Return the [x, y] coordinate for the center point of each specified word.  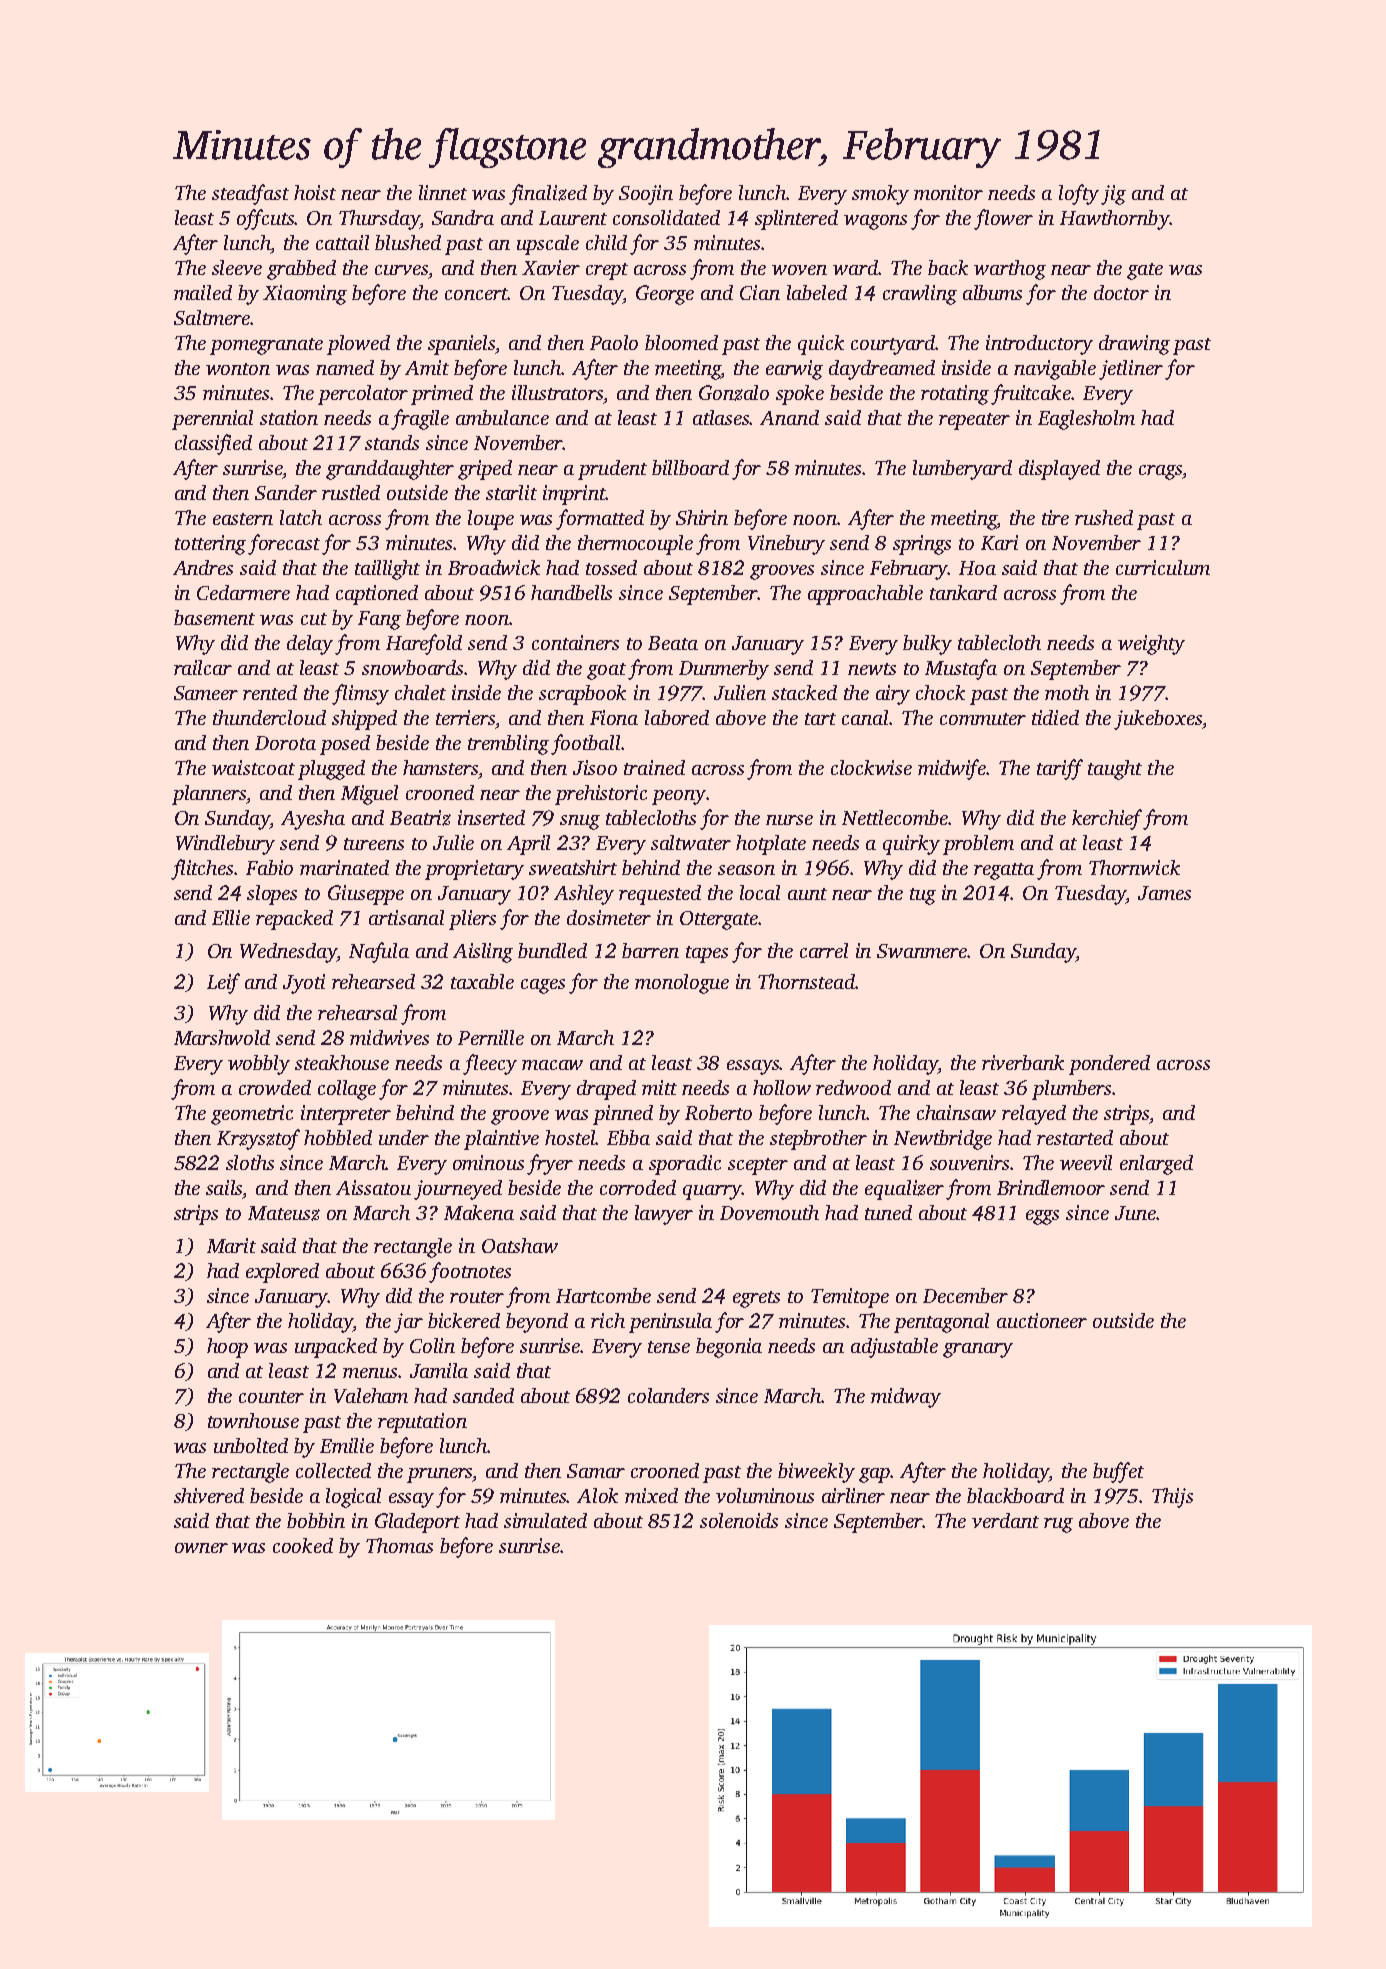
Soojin [646, 195]
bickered [464, 1320]
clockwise [871, 767]
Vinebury [786, 545]
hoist [315, 192]
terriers [465, 717]
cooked [303, 1545]
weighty [1151, 645]
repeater [974, 421]
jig [1113, 195]
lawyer [664, 1215]
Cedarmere [243, 592]
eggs [1042, 1217]
